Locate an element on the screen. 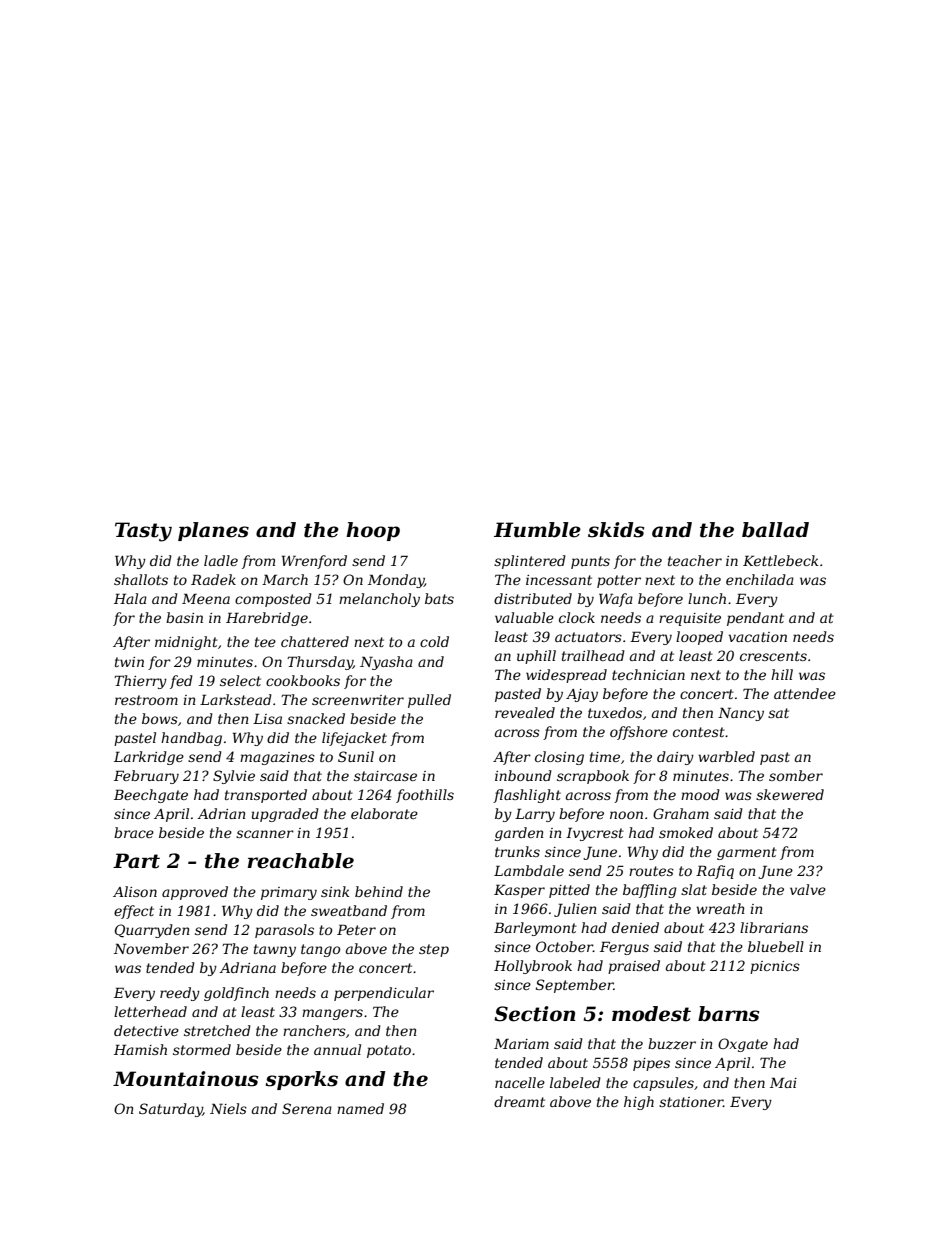 The width and height of the screenshot is (952, 1233). behind is located at coordinates (379, 891).
